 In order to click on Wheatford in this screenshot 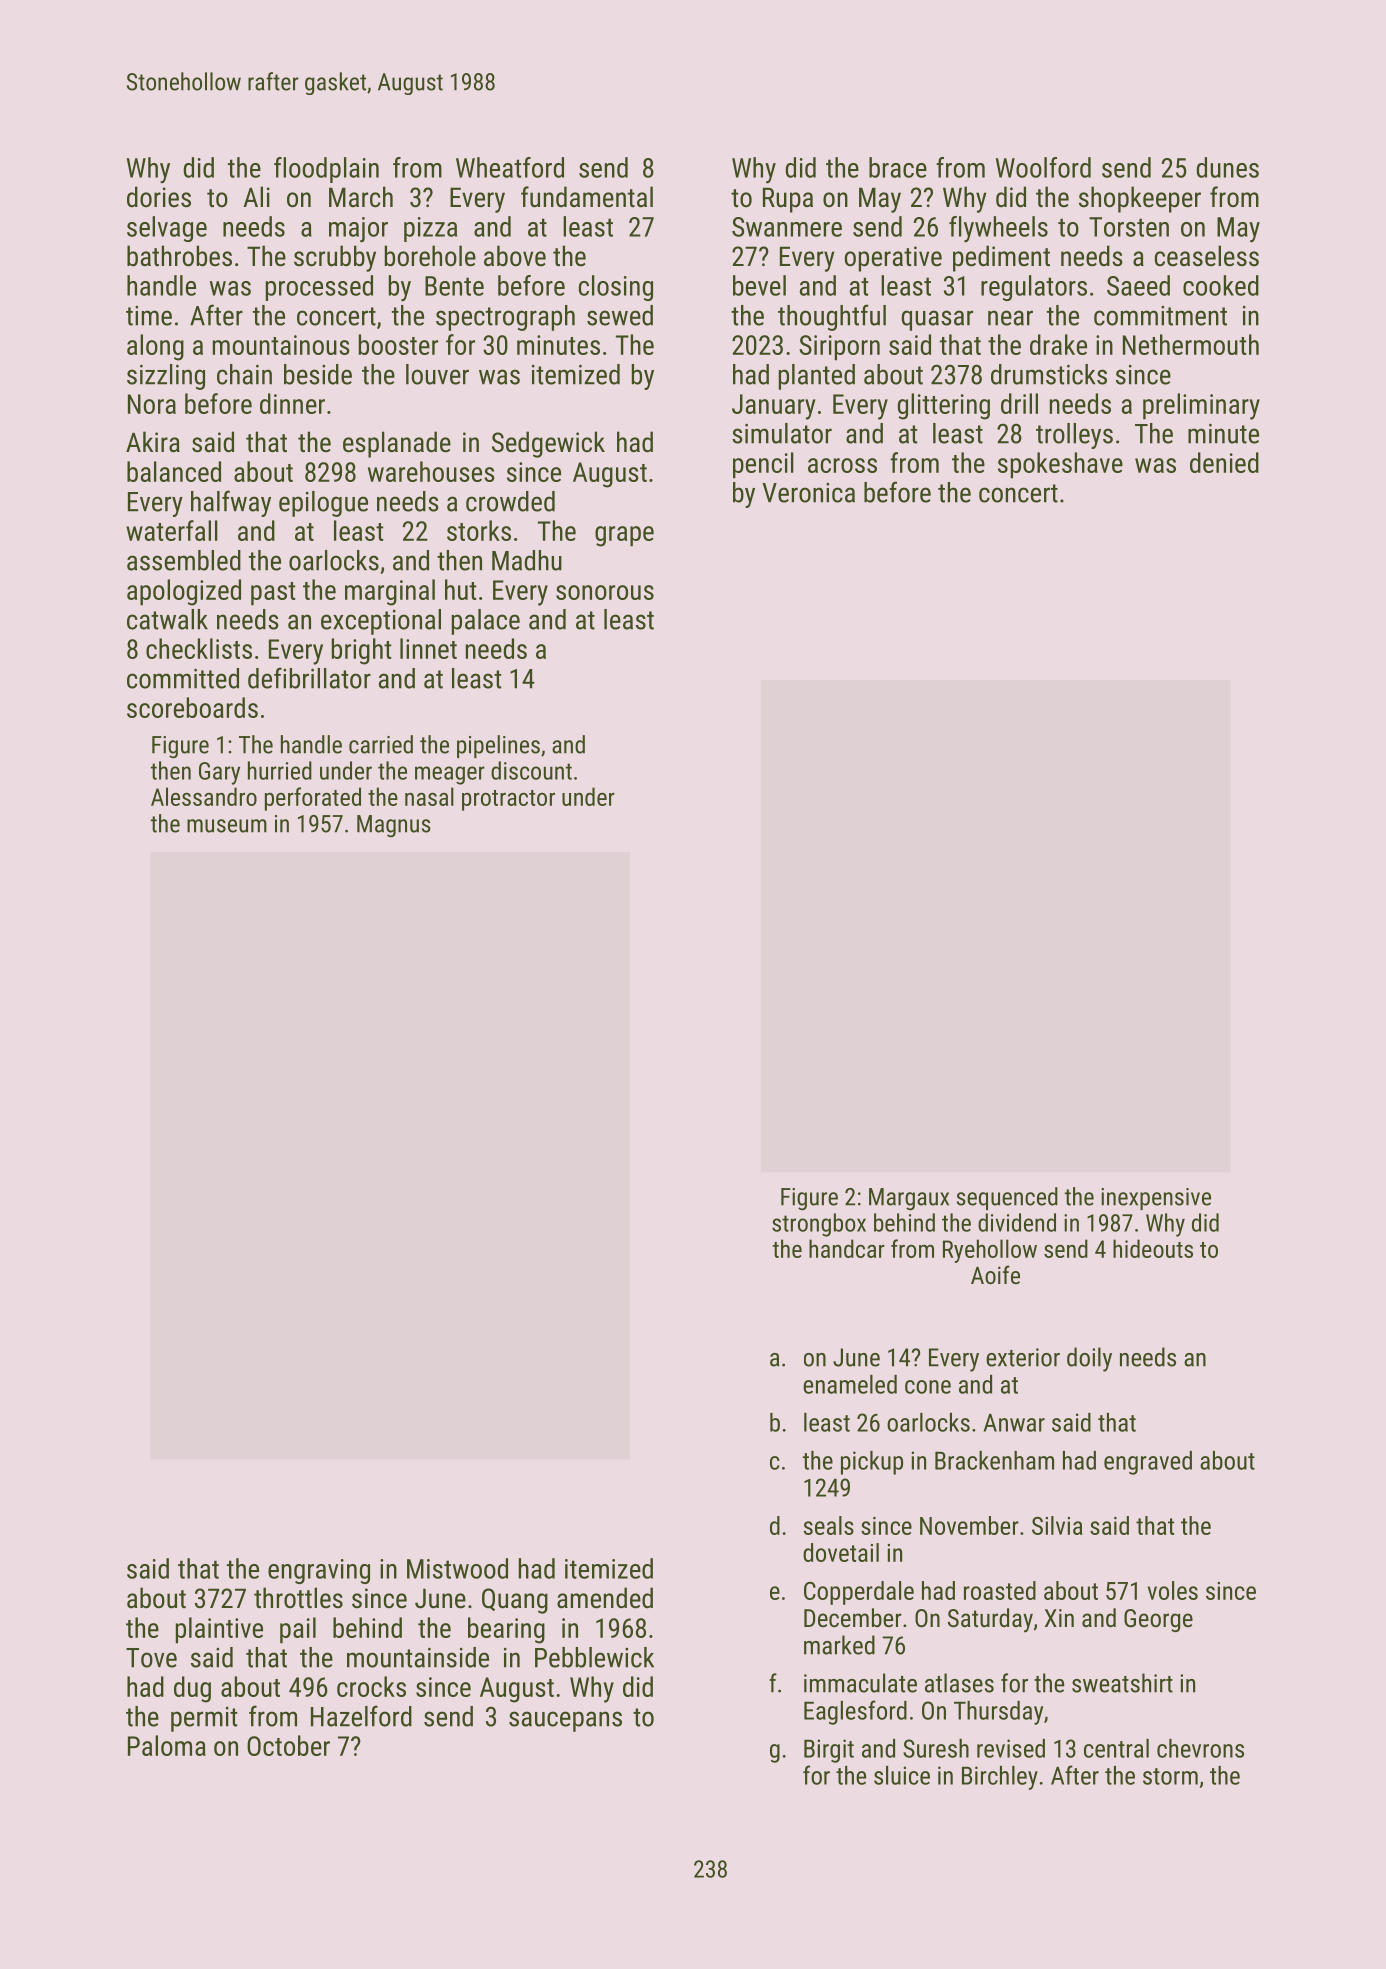, I will do `click(510, 167)`.
